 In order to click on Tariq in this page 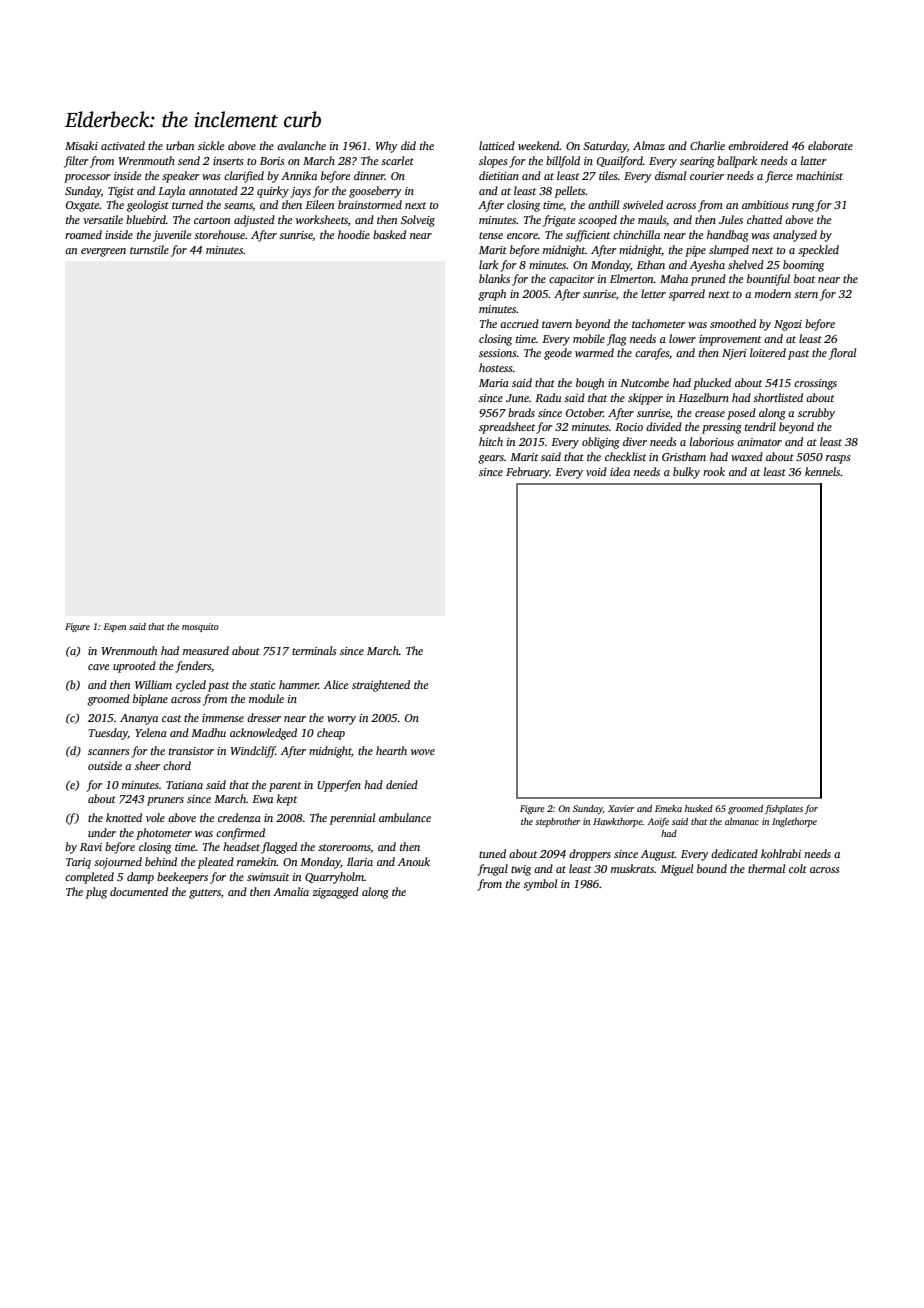, I will do `click(78, 863)`.
